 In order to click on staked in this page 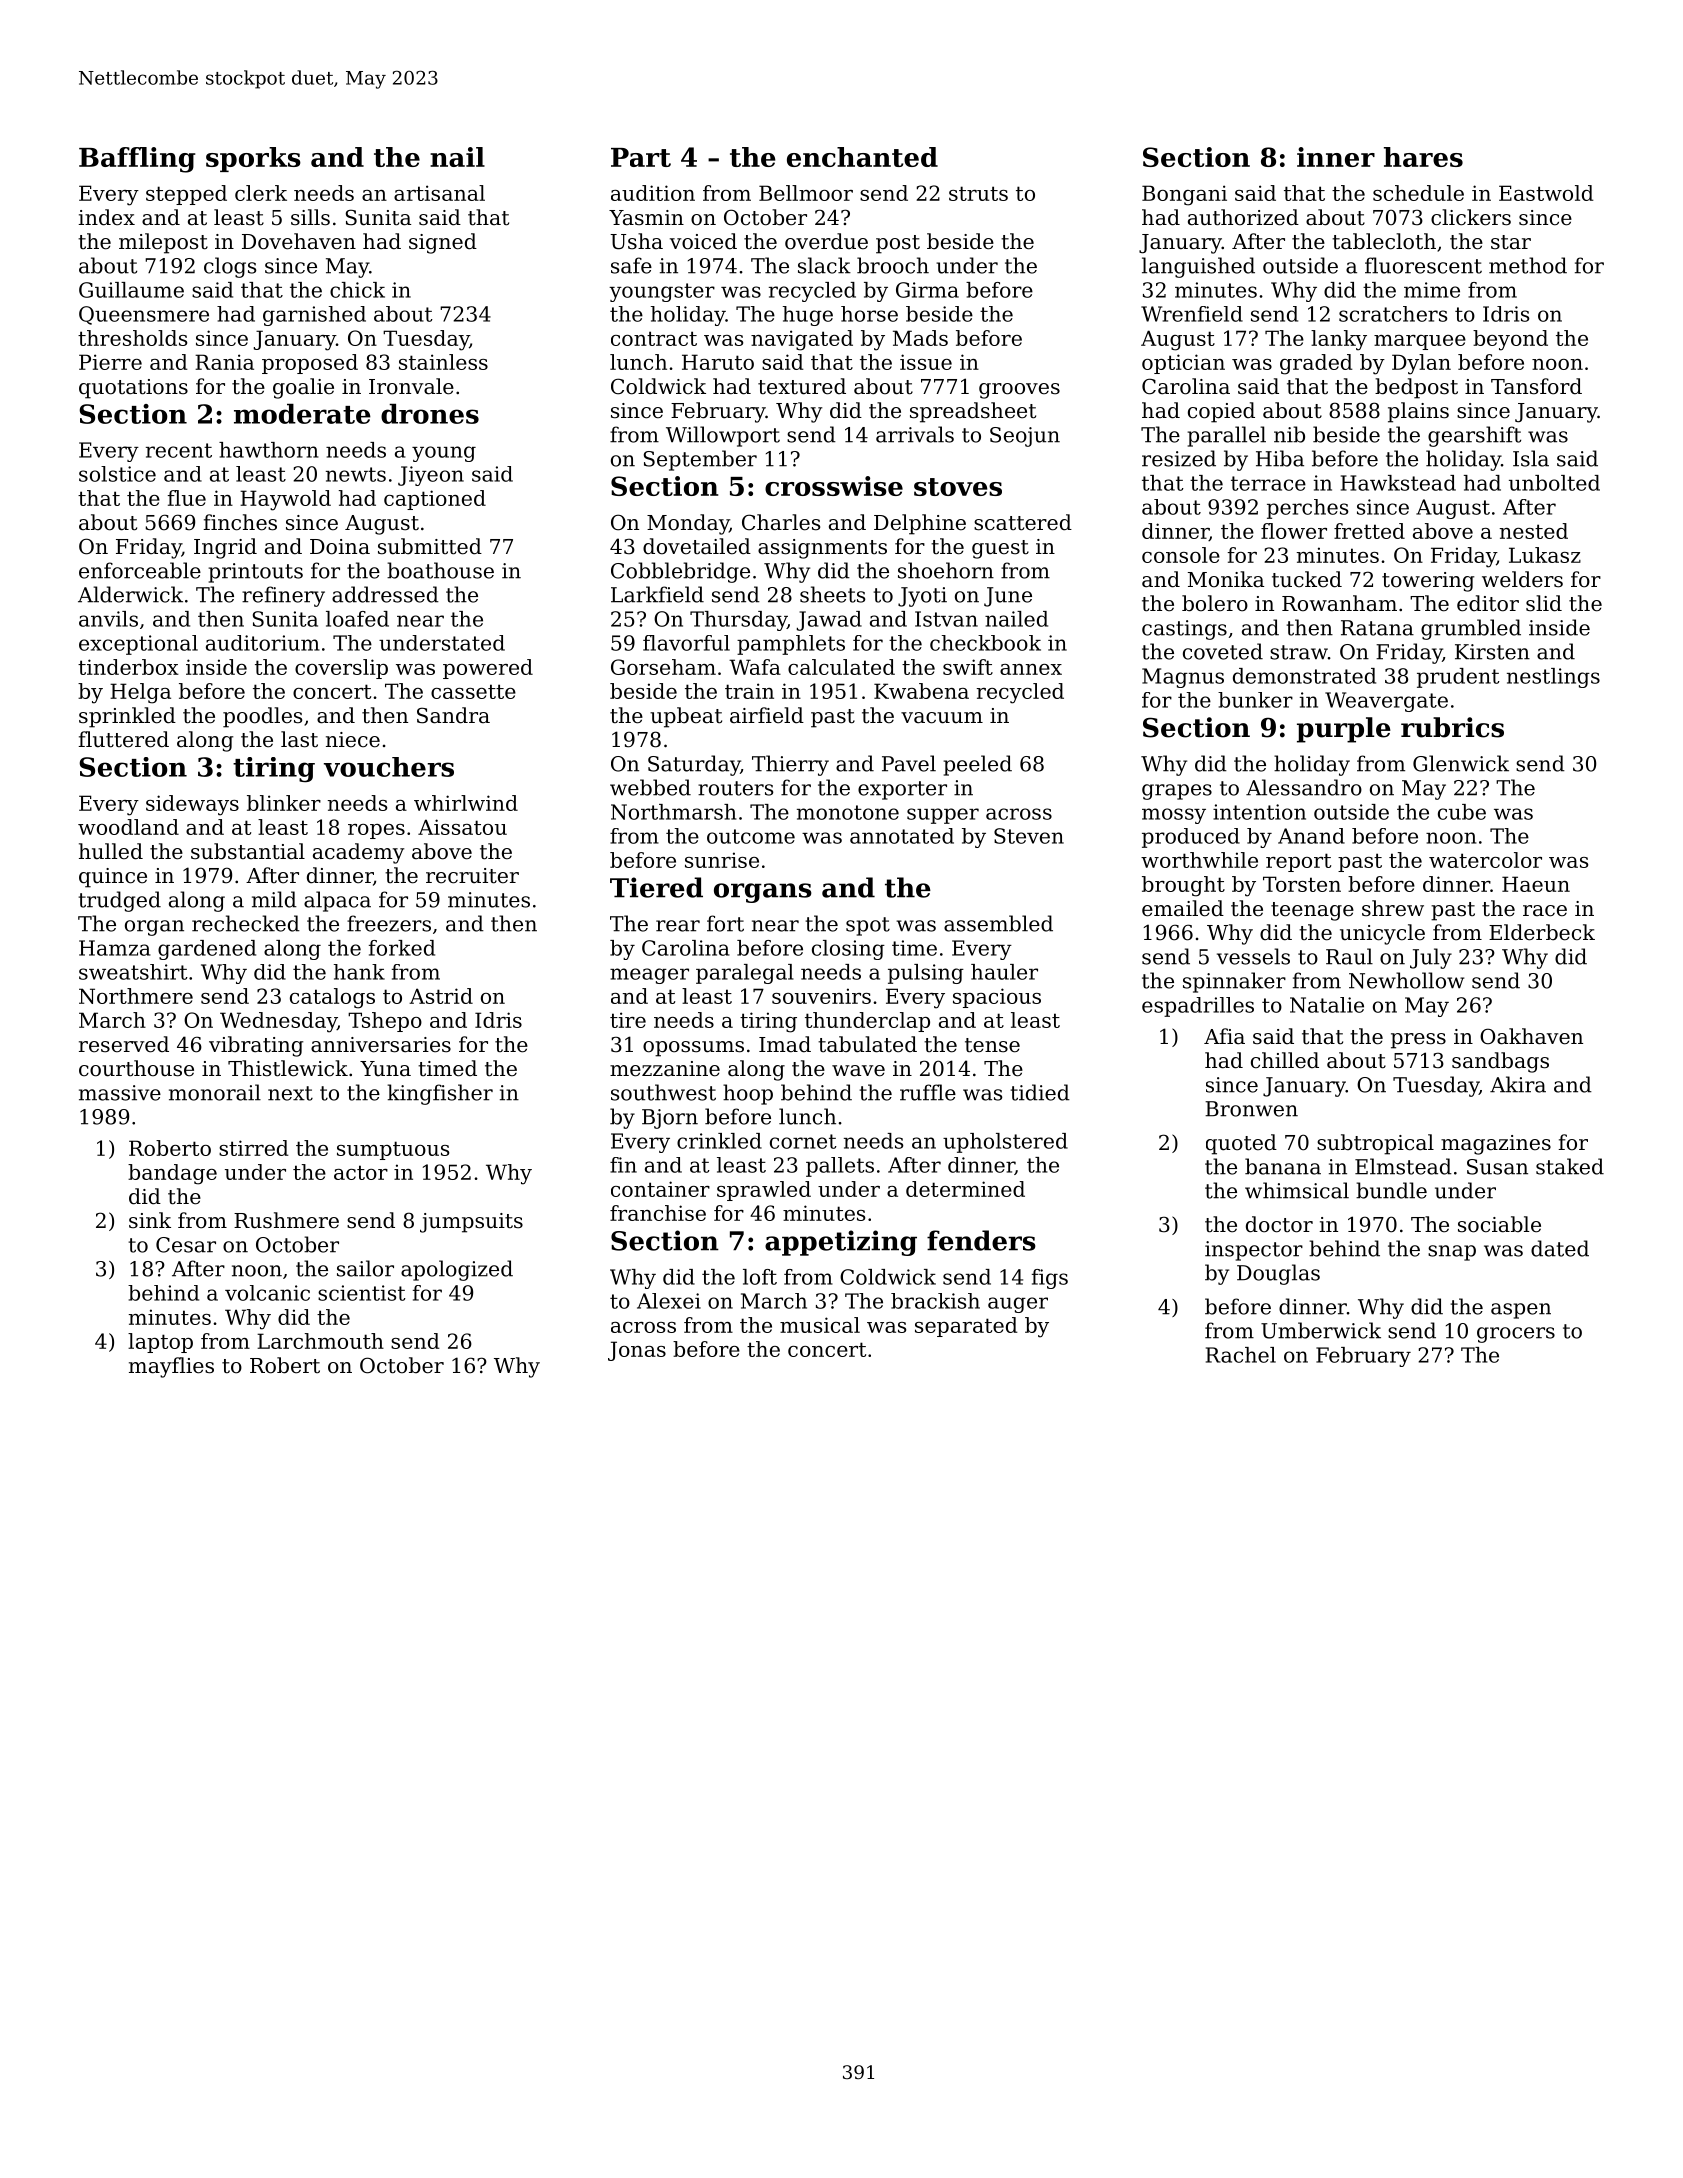, I will do `click(1570, 1166)`.
